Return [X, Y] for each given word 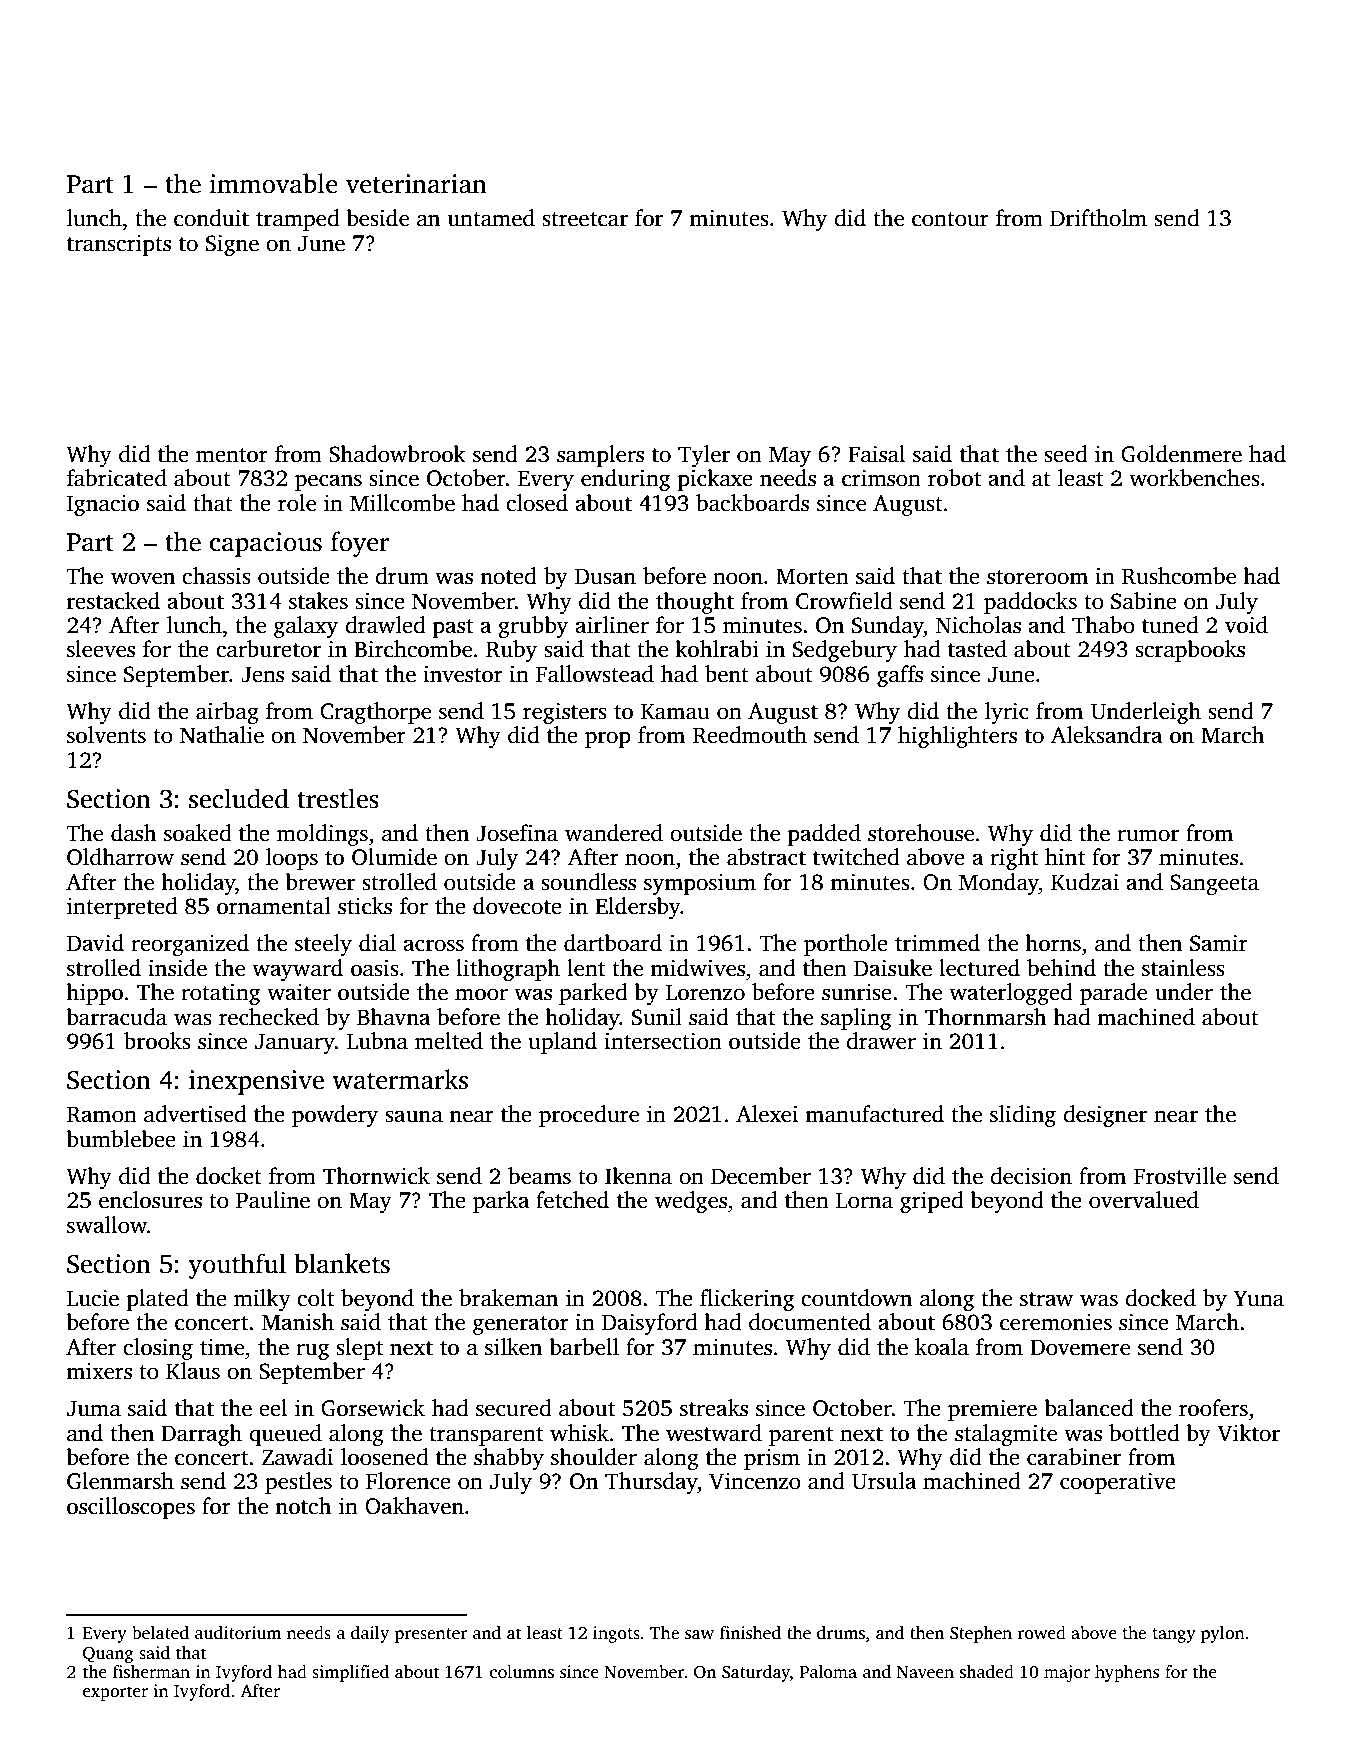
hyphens [1127, 1673]
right [1014, 859]
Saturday [756, 1673]
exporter [115, 1693]
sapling [856, 1019]
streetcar [585, 219]
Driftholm [1098, 218]
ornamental [274, 906]
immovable [274, 183]
